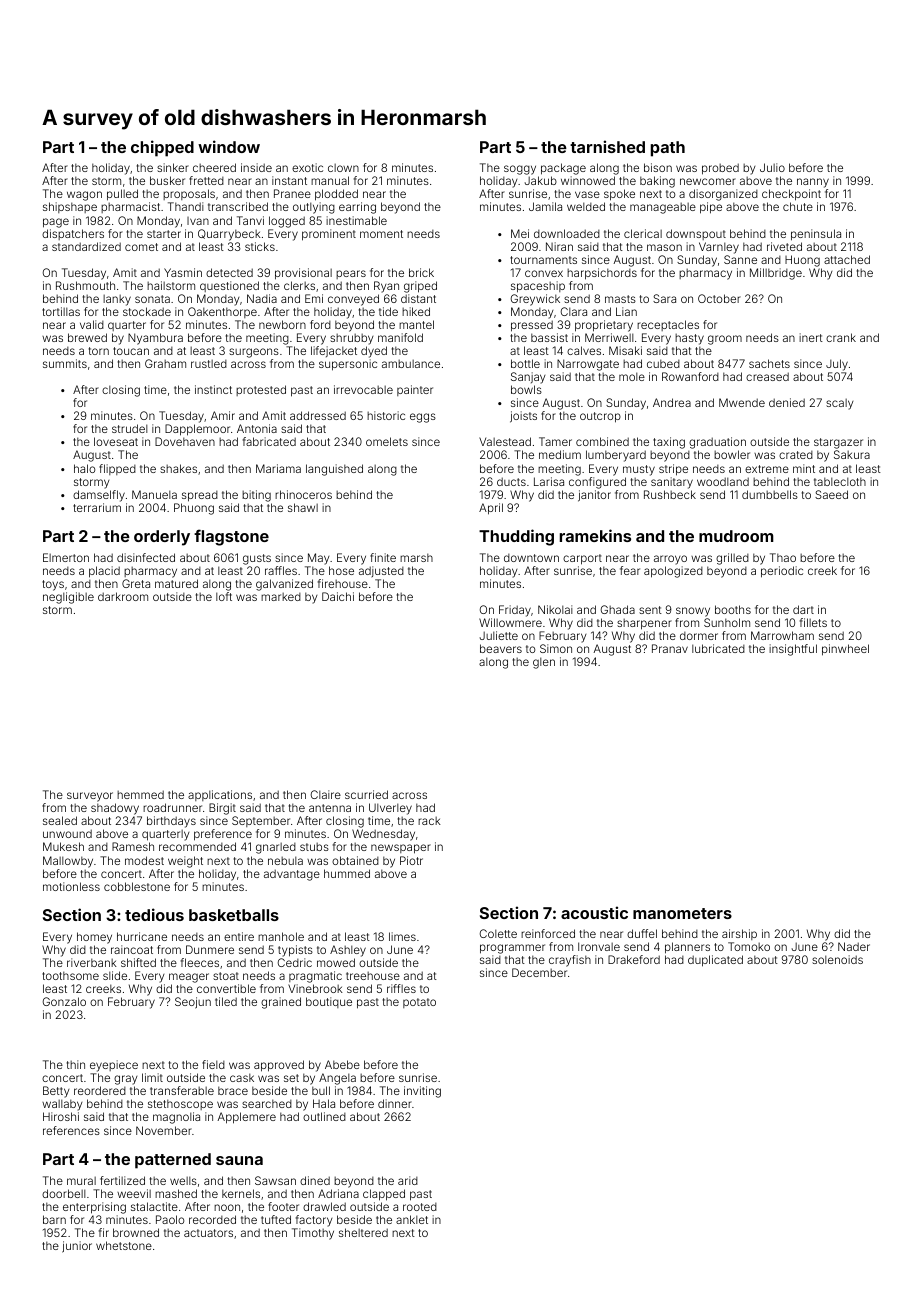  Describe the element at coordinates (208, 1233) in the screenshot. I see `actuators` at that location.
